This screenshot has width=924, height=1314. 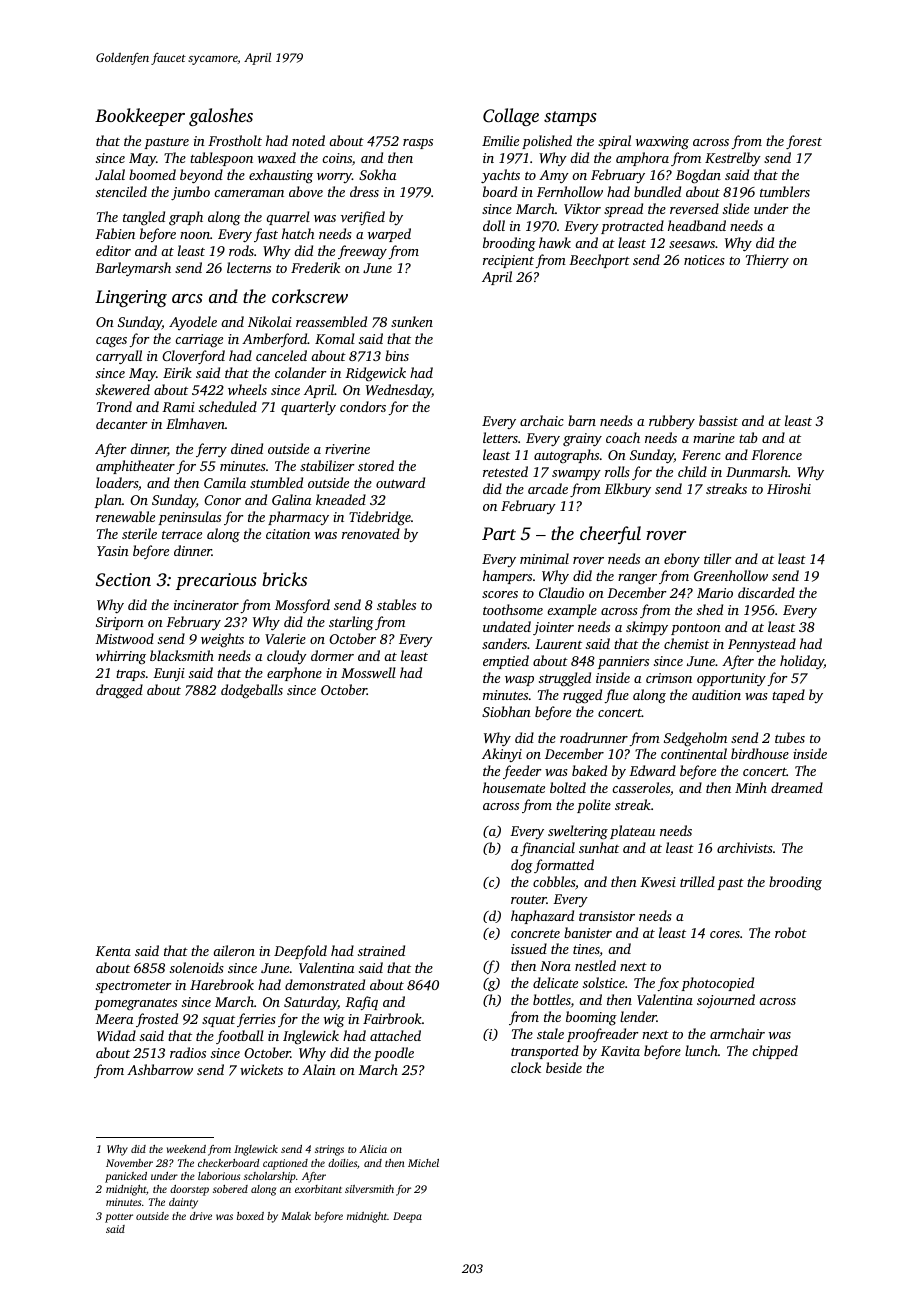 What do you see at coordinates (296, 1216) in the screenshot?
I see `Malak` at bounding box center [296, 1216].
